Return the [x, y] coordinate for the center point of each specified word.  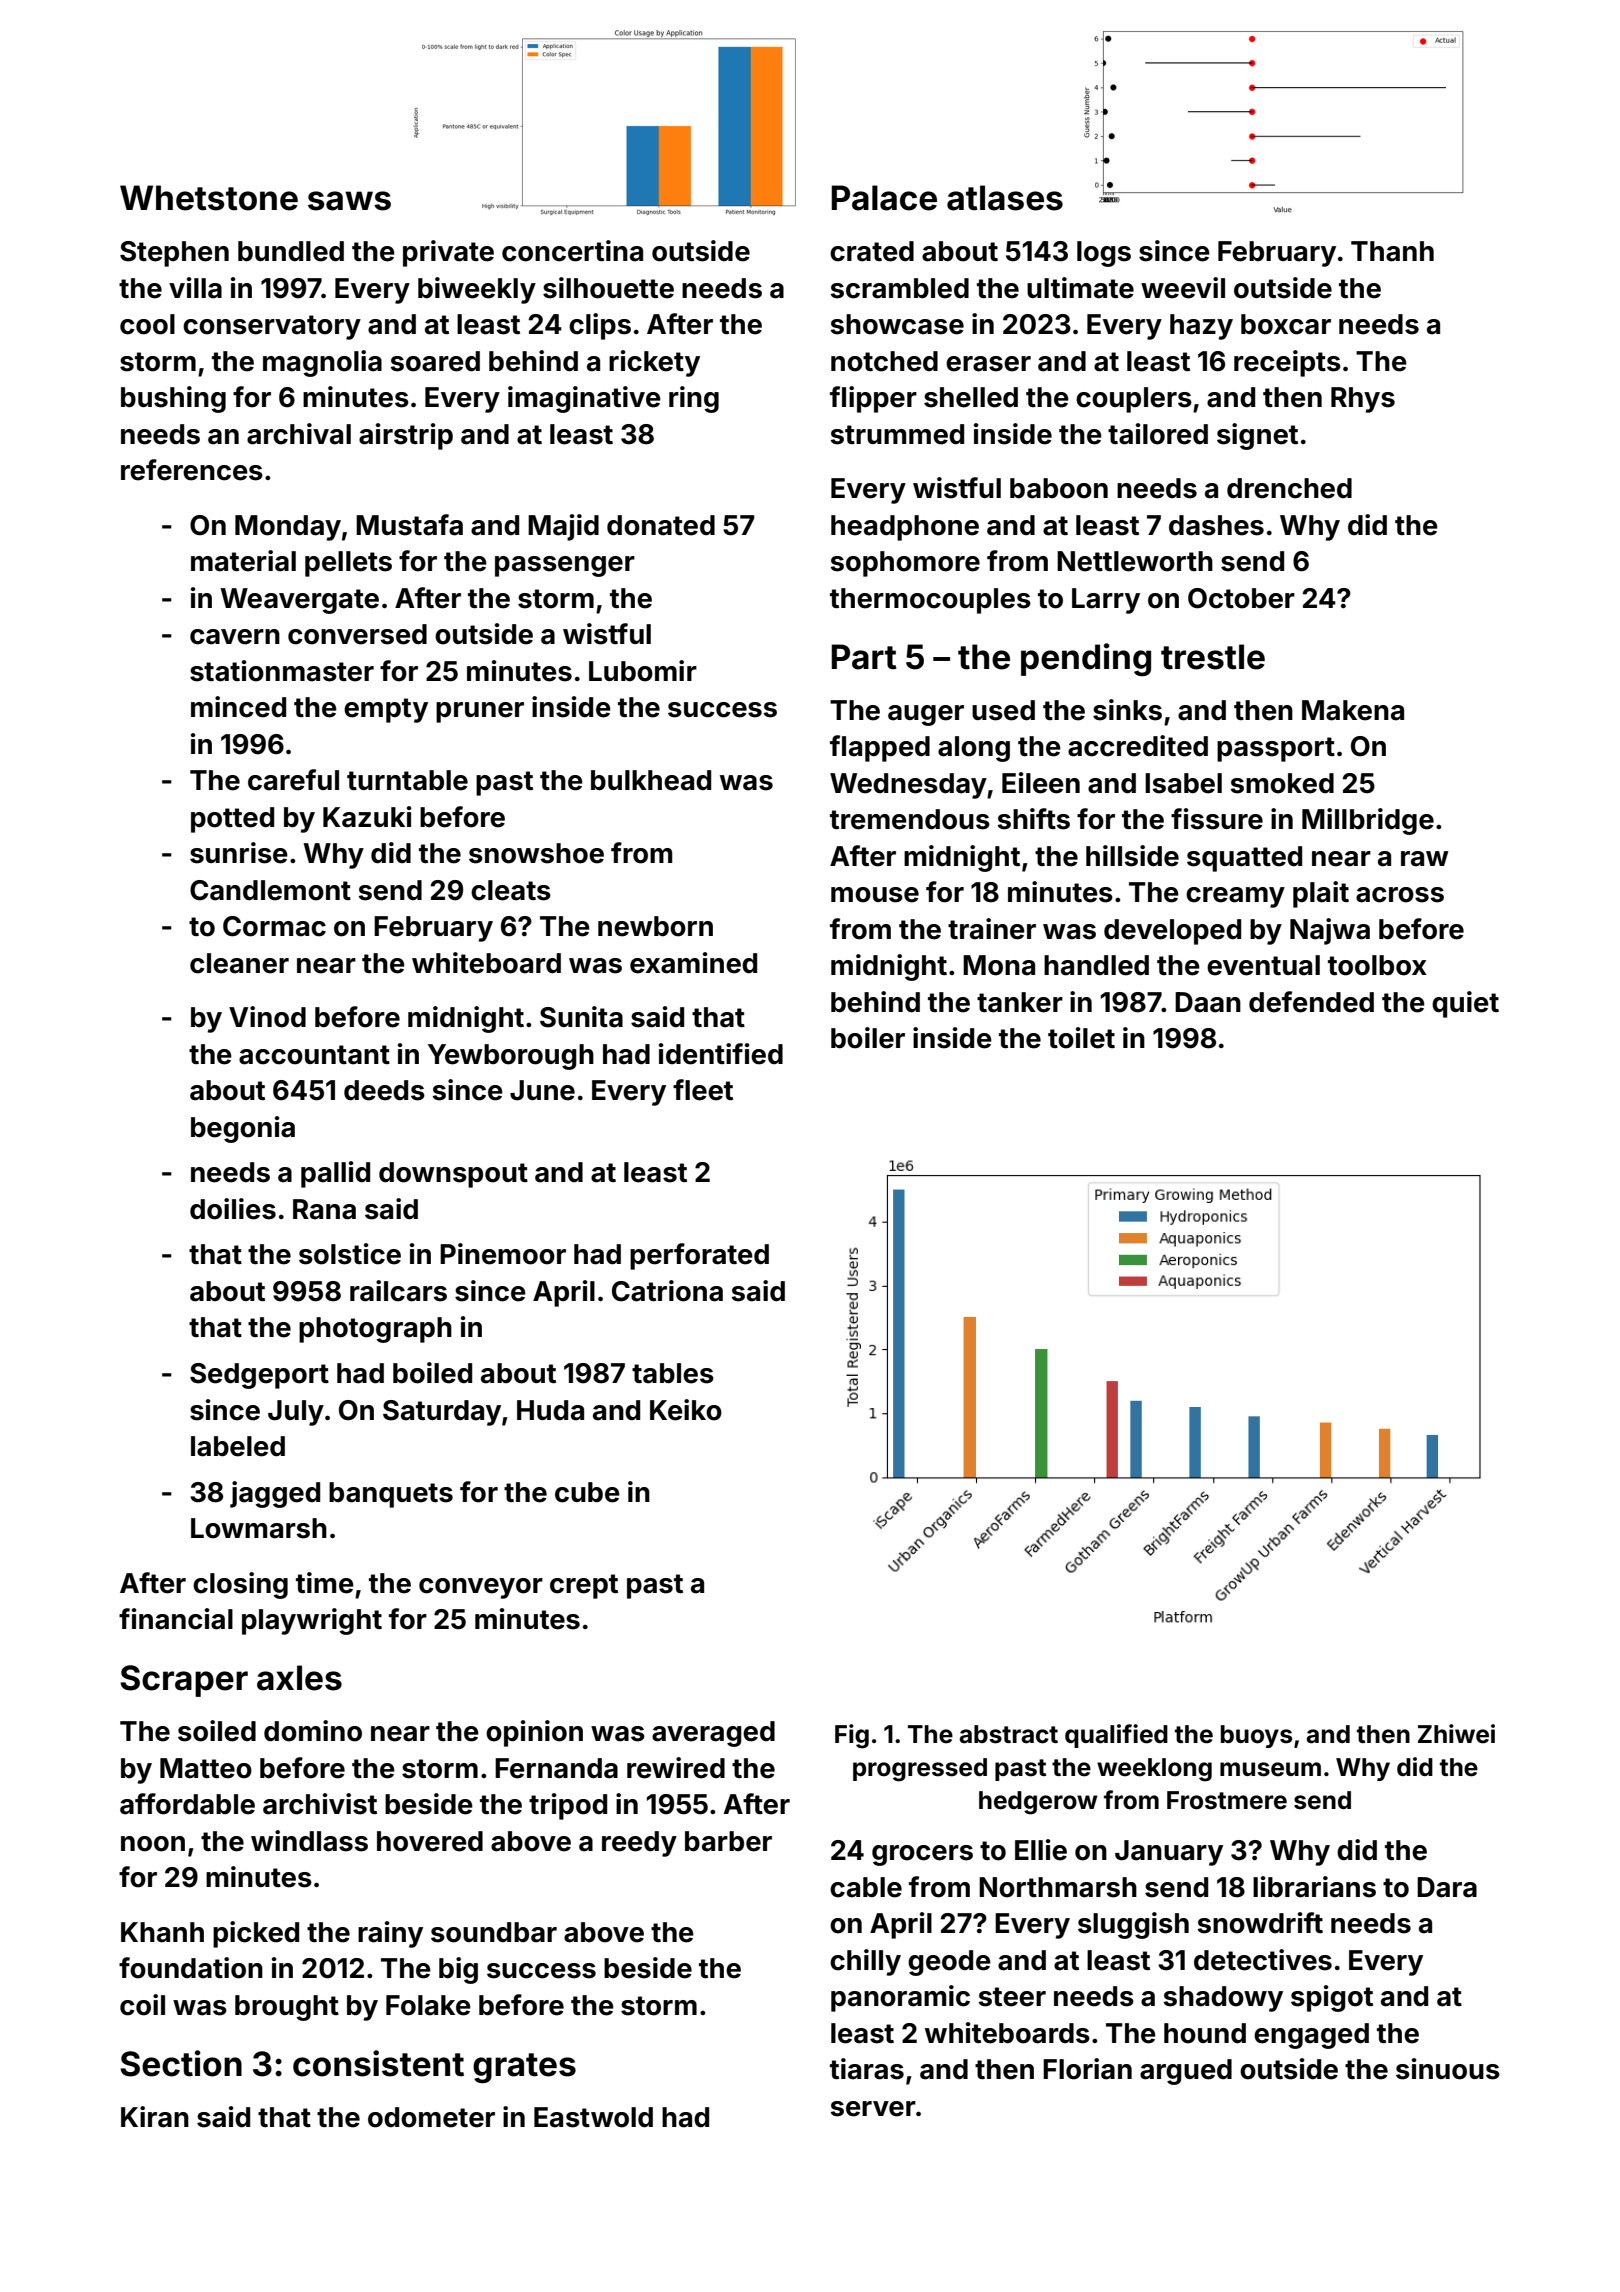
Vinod [267, 1017]
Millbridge [1368, 821]
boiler [868, 1038]
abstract [1008, 1734]
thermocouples [930, 601]
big [458, 1970]
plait [1321, 894]
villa [195, 288]
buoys [1256, 1736]
